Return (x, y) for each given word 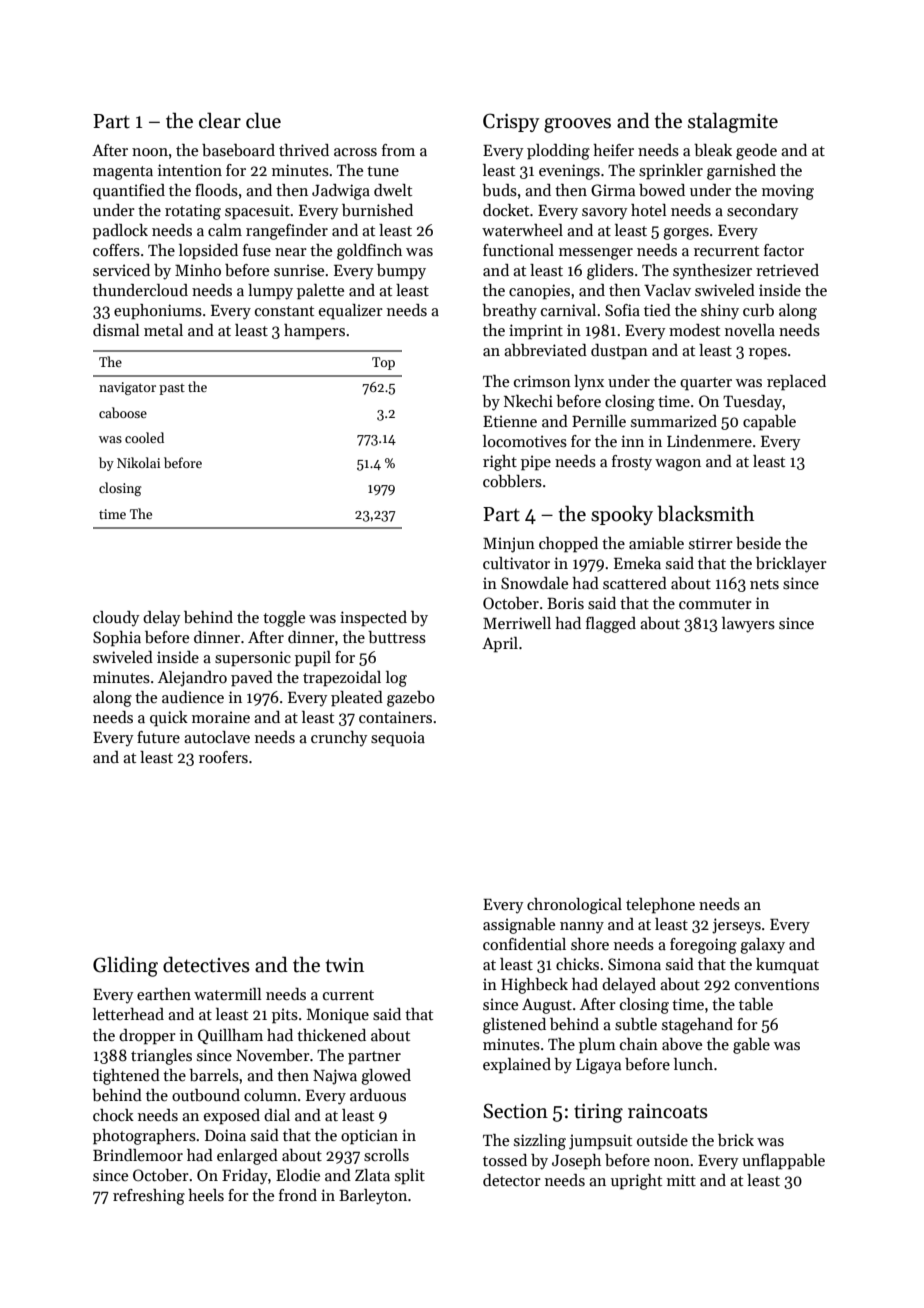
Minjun (509, 545)
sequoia (398, 739)
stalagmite (733, 122)
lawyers (748, 625)
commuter (715, 604)
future (158, 737)
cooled (144, 437)
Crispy (511, 122)
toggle (284, 619)
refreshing (149, 1197)
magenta (123, 173)
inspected (373, 619)
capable (769, 423)
